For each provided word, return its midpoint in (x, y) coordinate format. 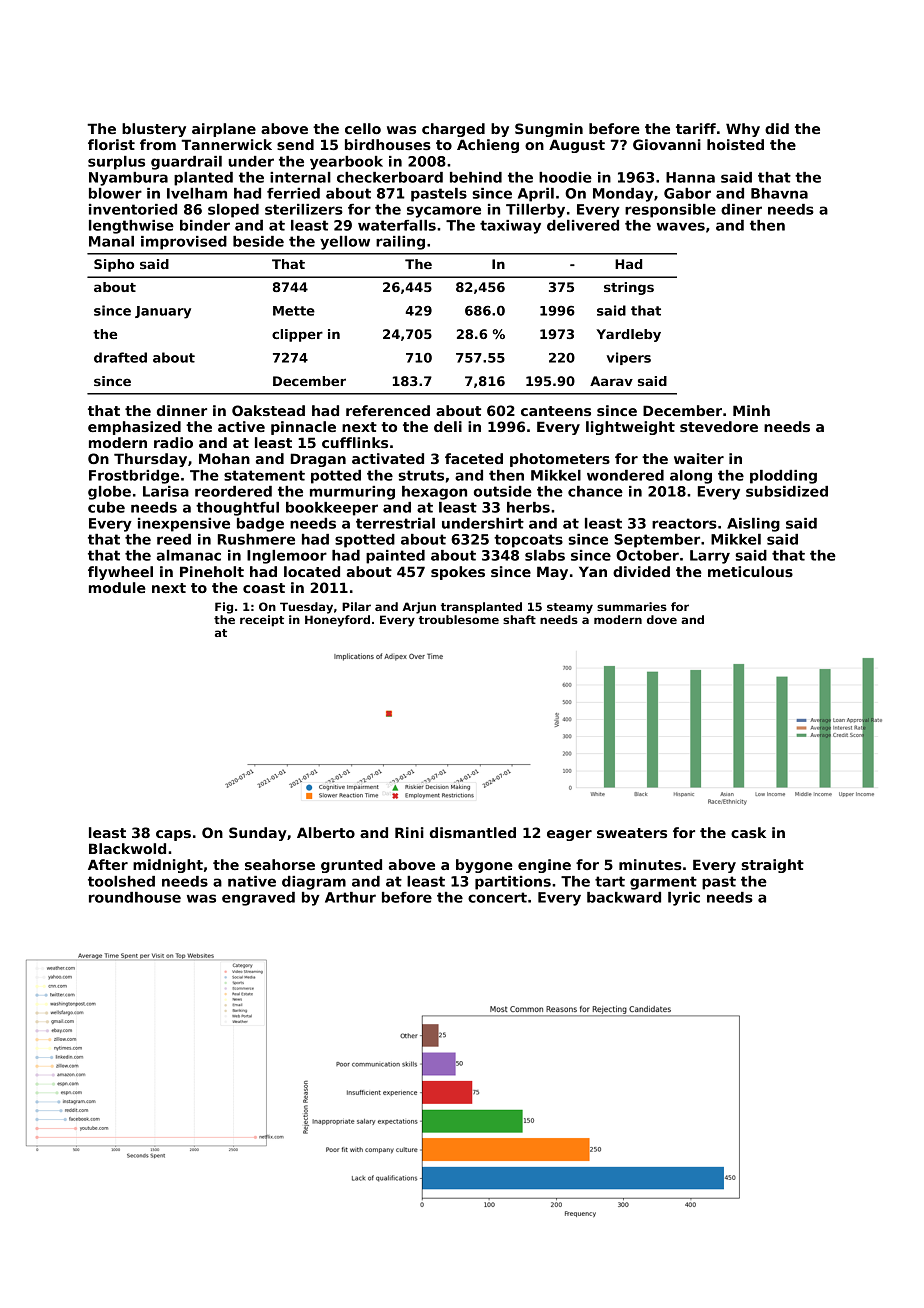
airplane (224, 130)
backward (624, 897)
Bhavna (779, 193)
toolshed (121, 881)
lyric (684, 899)
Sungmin (549, 130)
